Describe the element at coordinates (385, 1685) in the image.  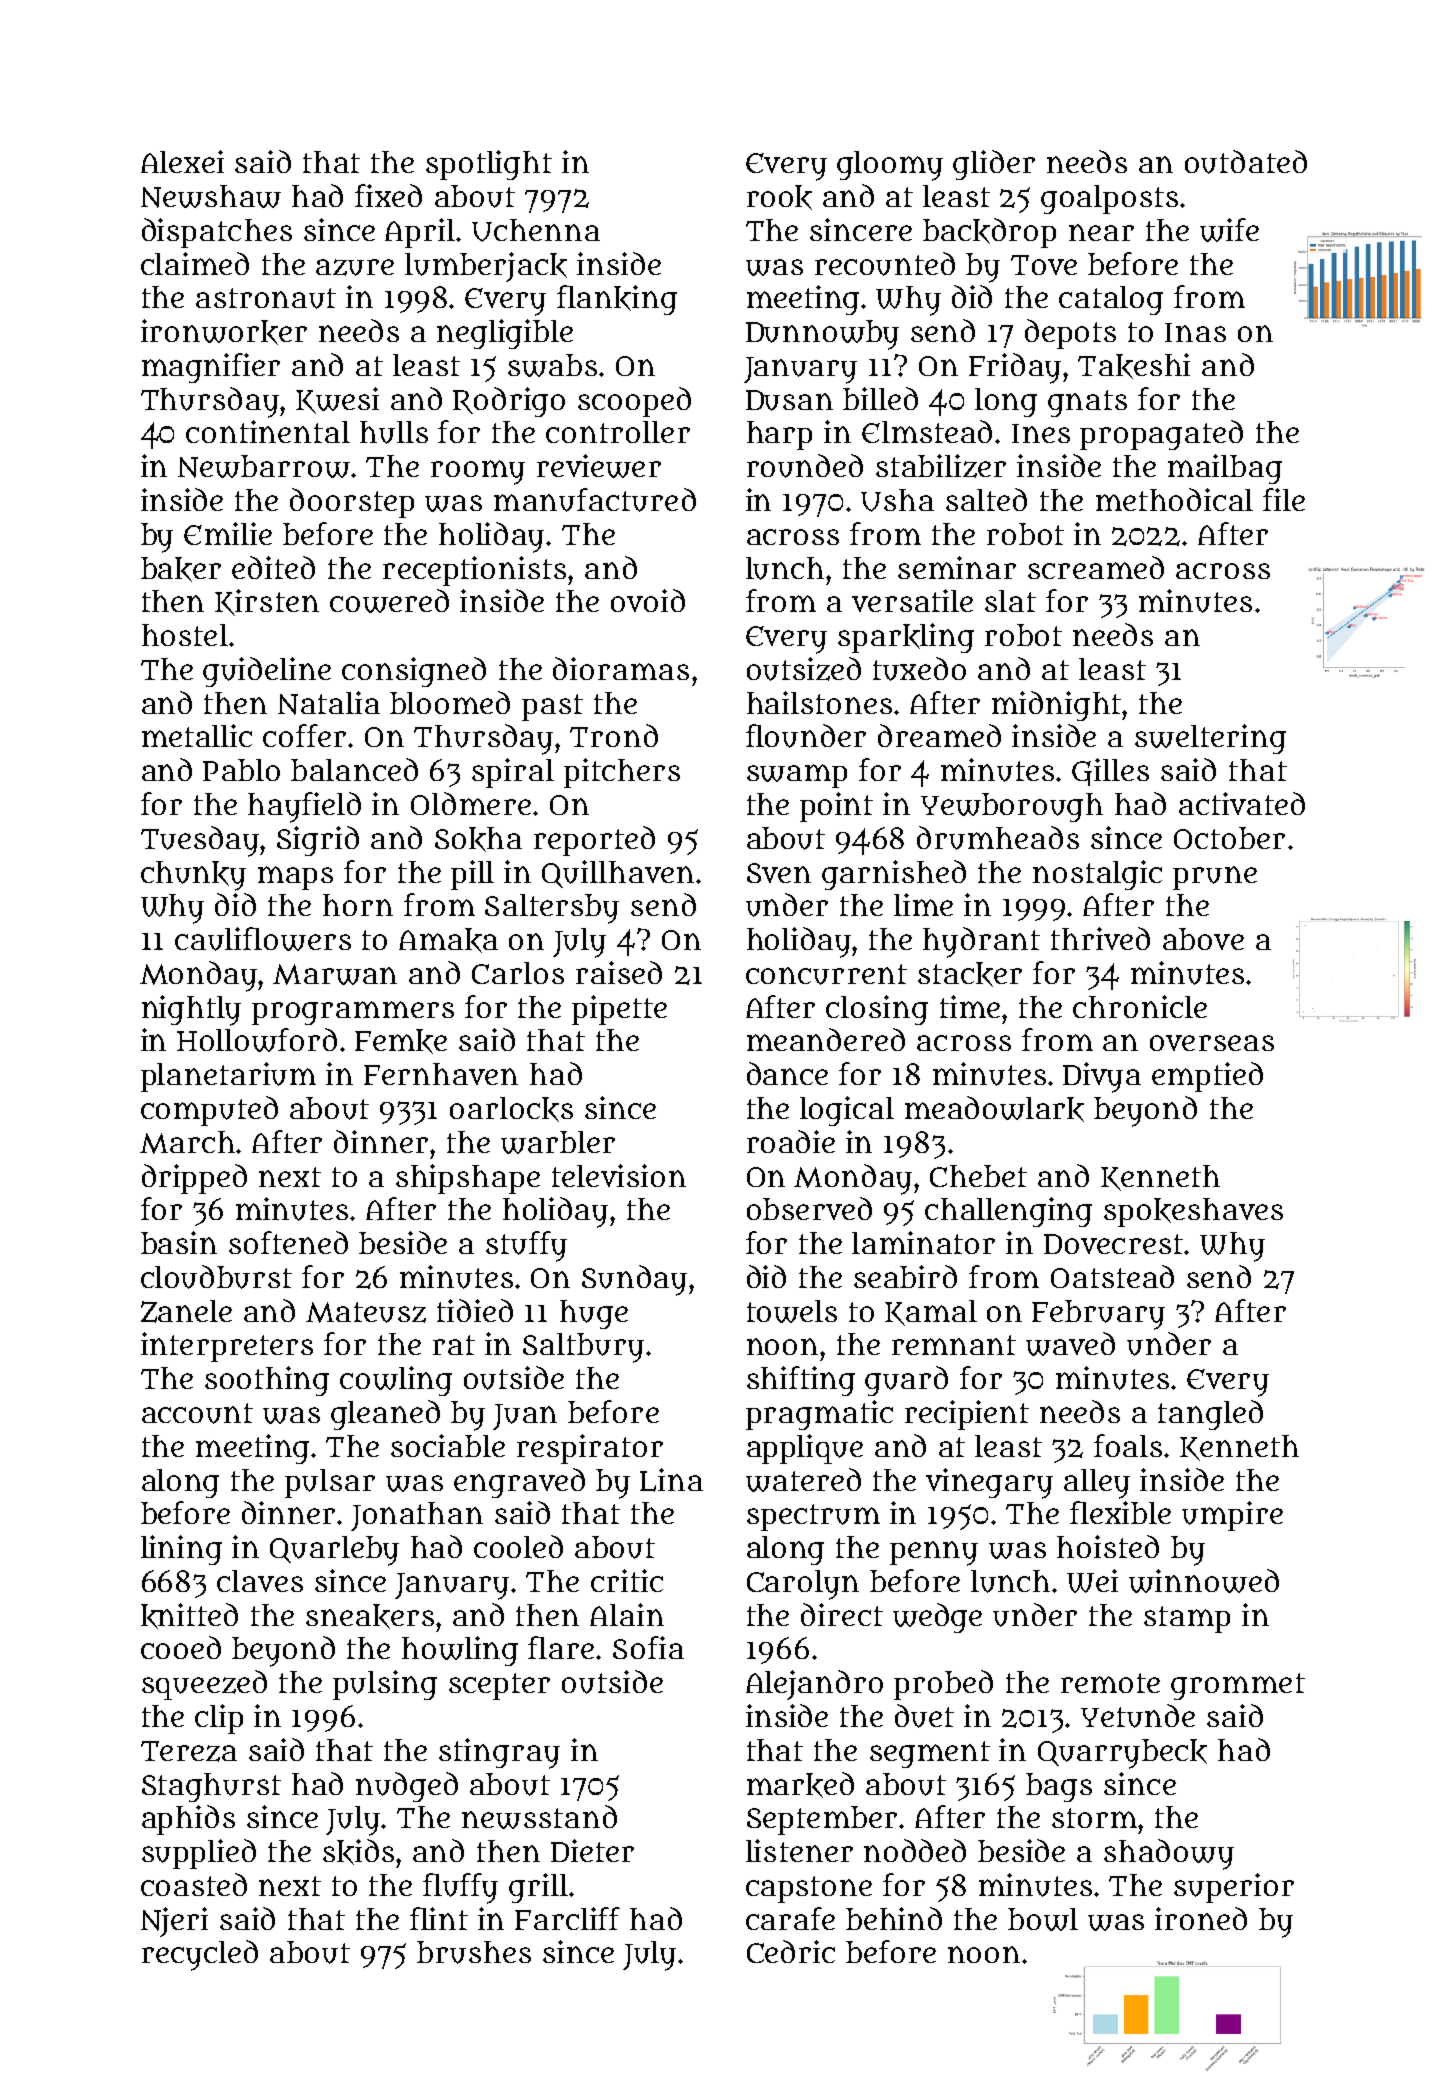
I see `pulsing` at that location.
